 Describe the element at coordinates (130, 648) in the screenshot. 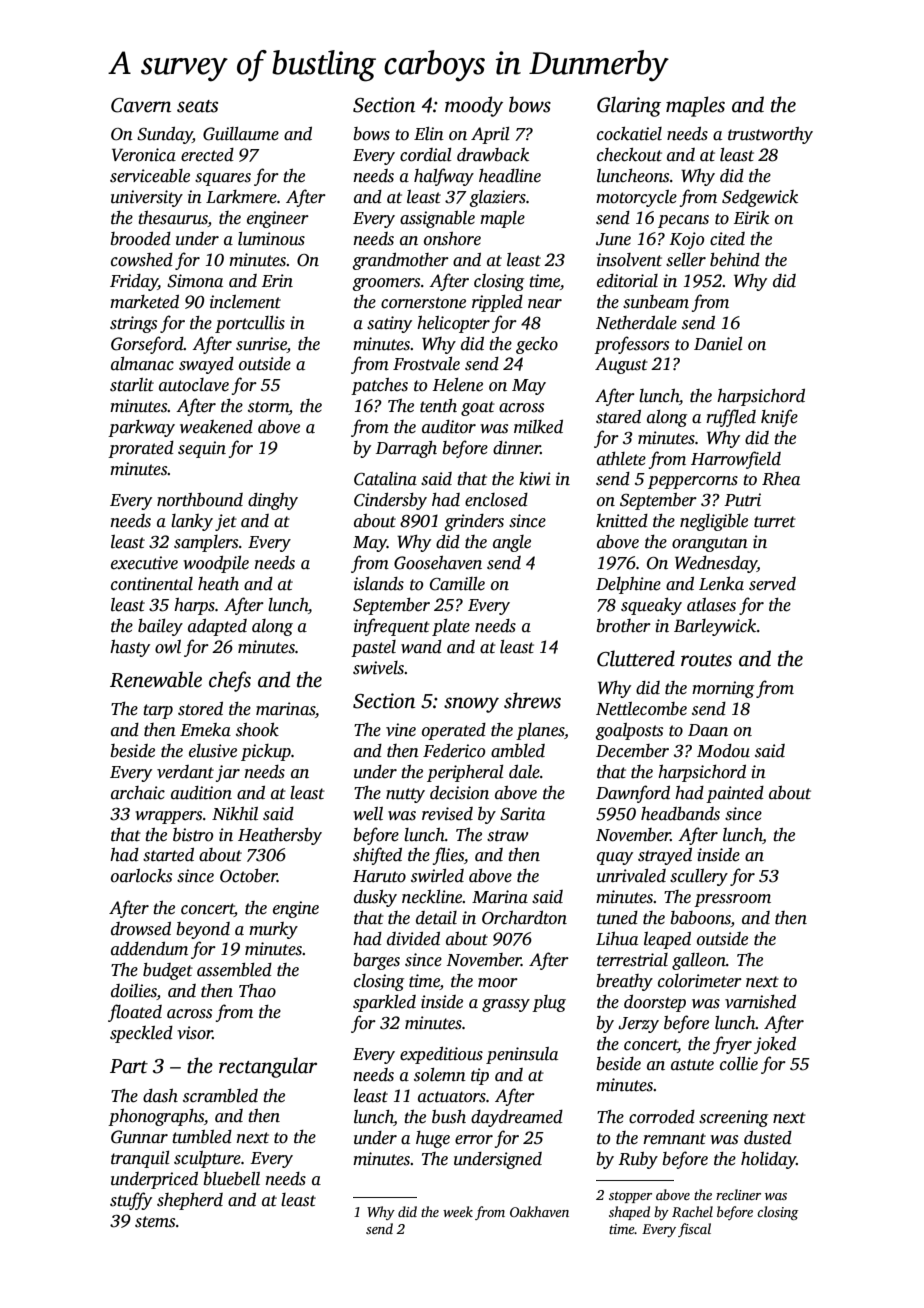

I see `hasty` at that location.
